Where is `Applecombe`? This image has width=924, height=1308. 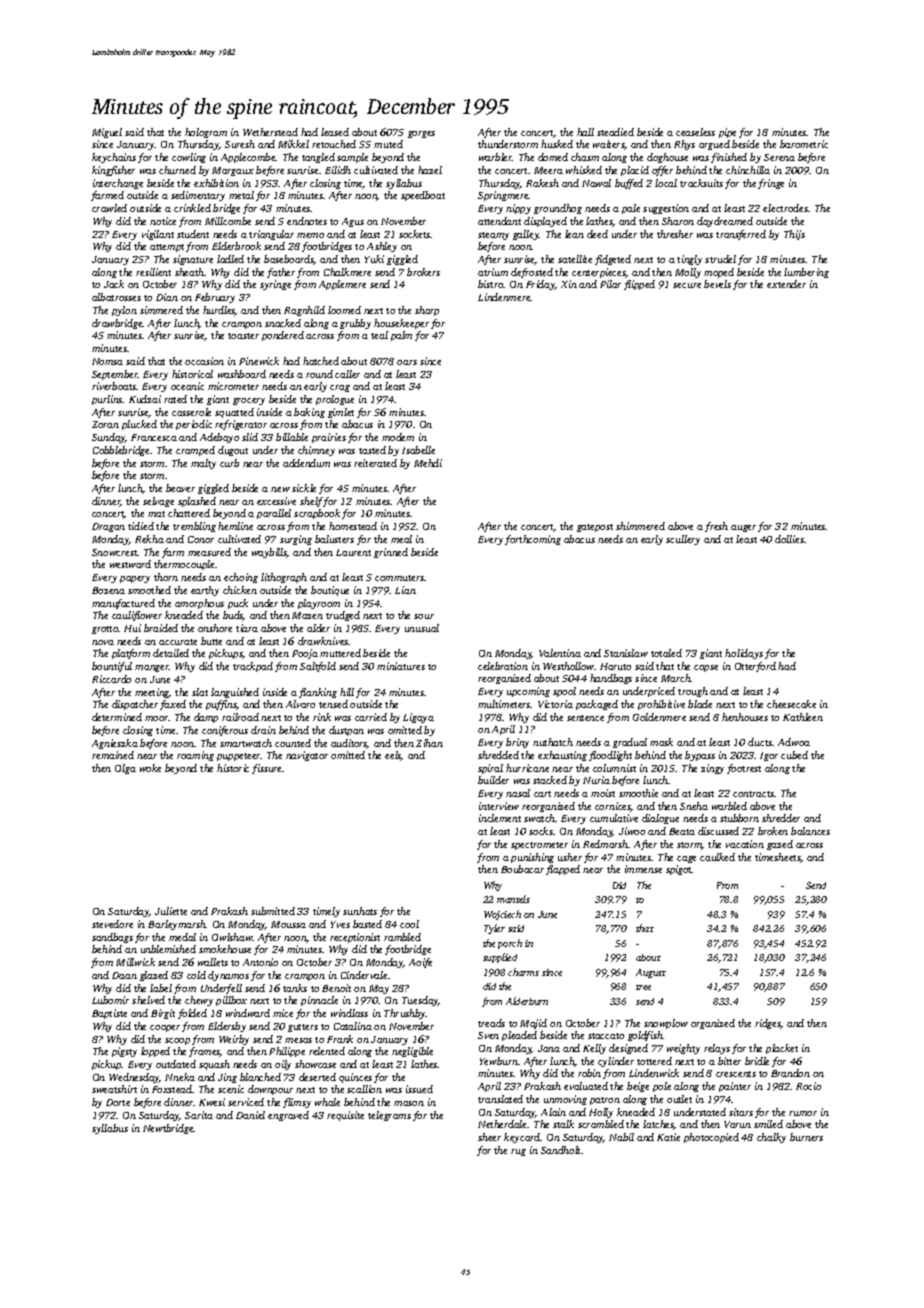 Applecombe is located at coordinates (248, 158).
